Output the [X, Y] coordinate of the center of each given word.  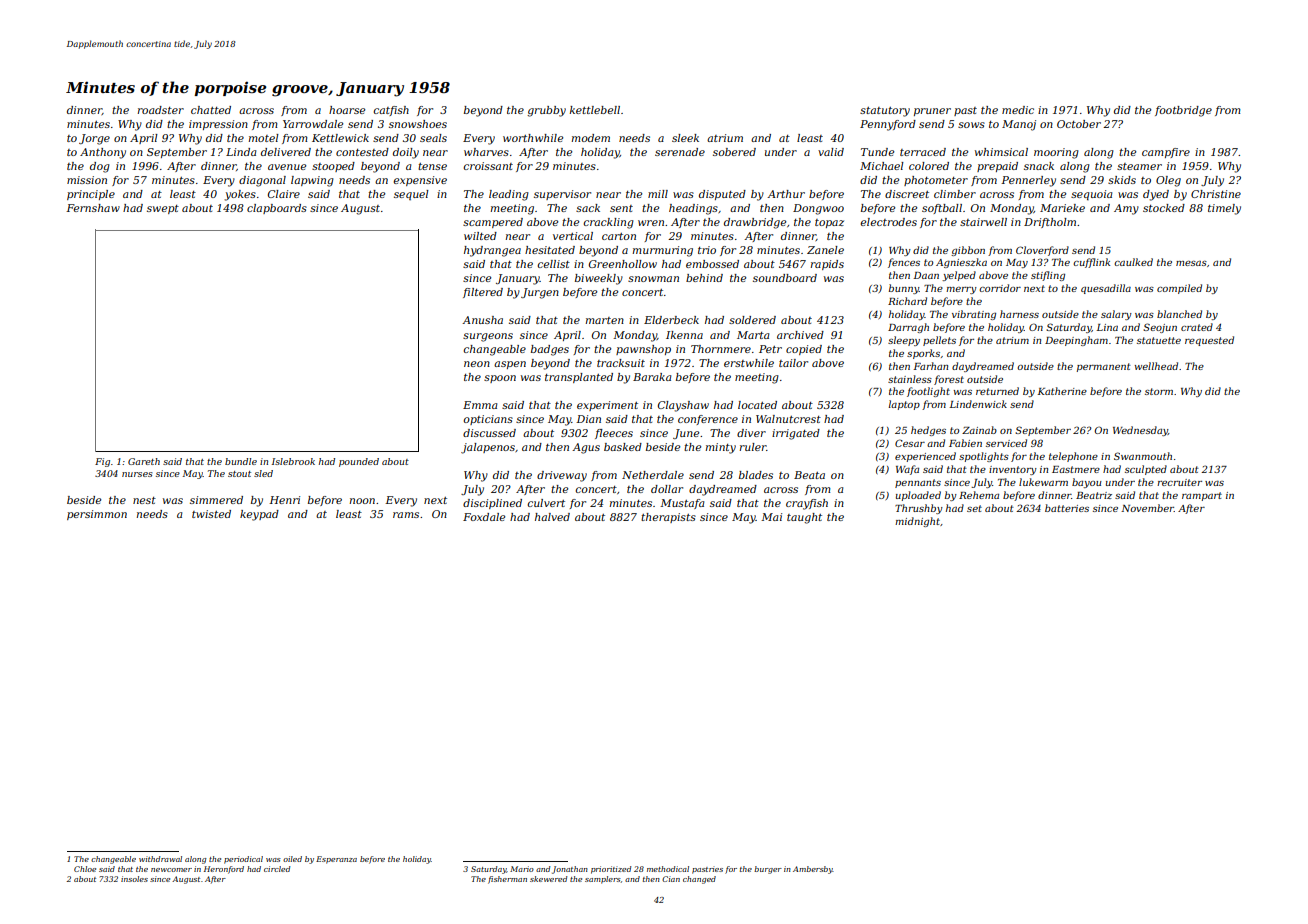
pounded [359, 462]
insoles [134, 879]
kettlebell [595, 110]
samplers [603, 880]
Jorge [94, 139]
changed [699, 880]
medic [1018, 110]
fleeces [614, 434]
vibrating [974, 315]
